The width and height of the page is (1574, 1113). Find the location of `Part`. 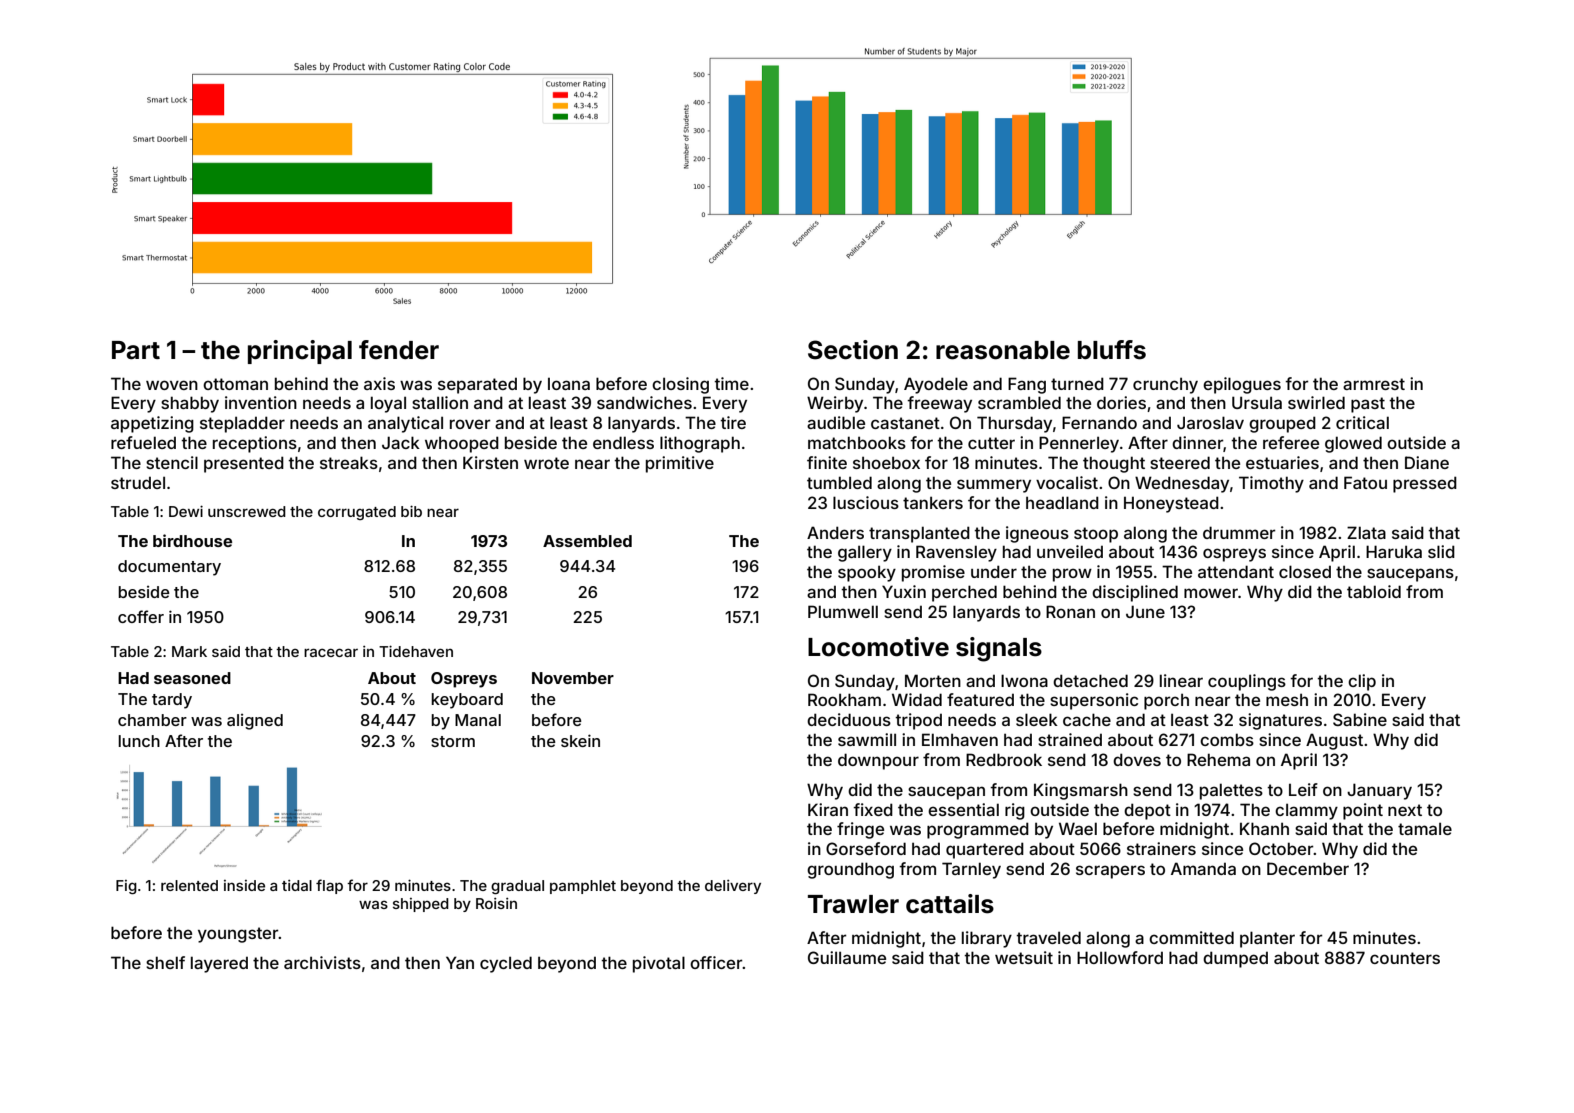

Part is located at coordinates (136, 350).
